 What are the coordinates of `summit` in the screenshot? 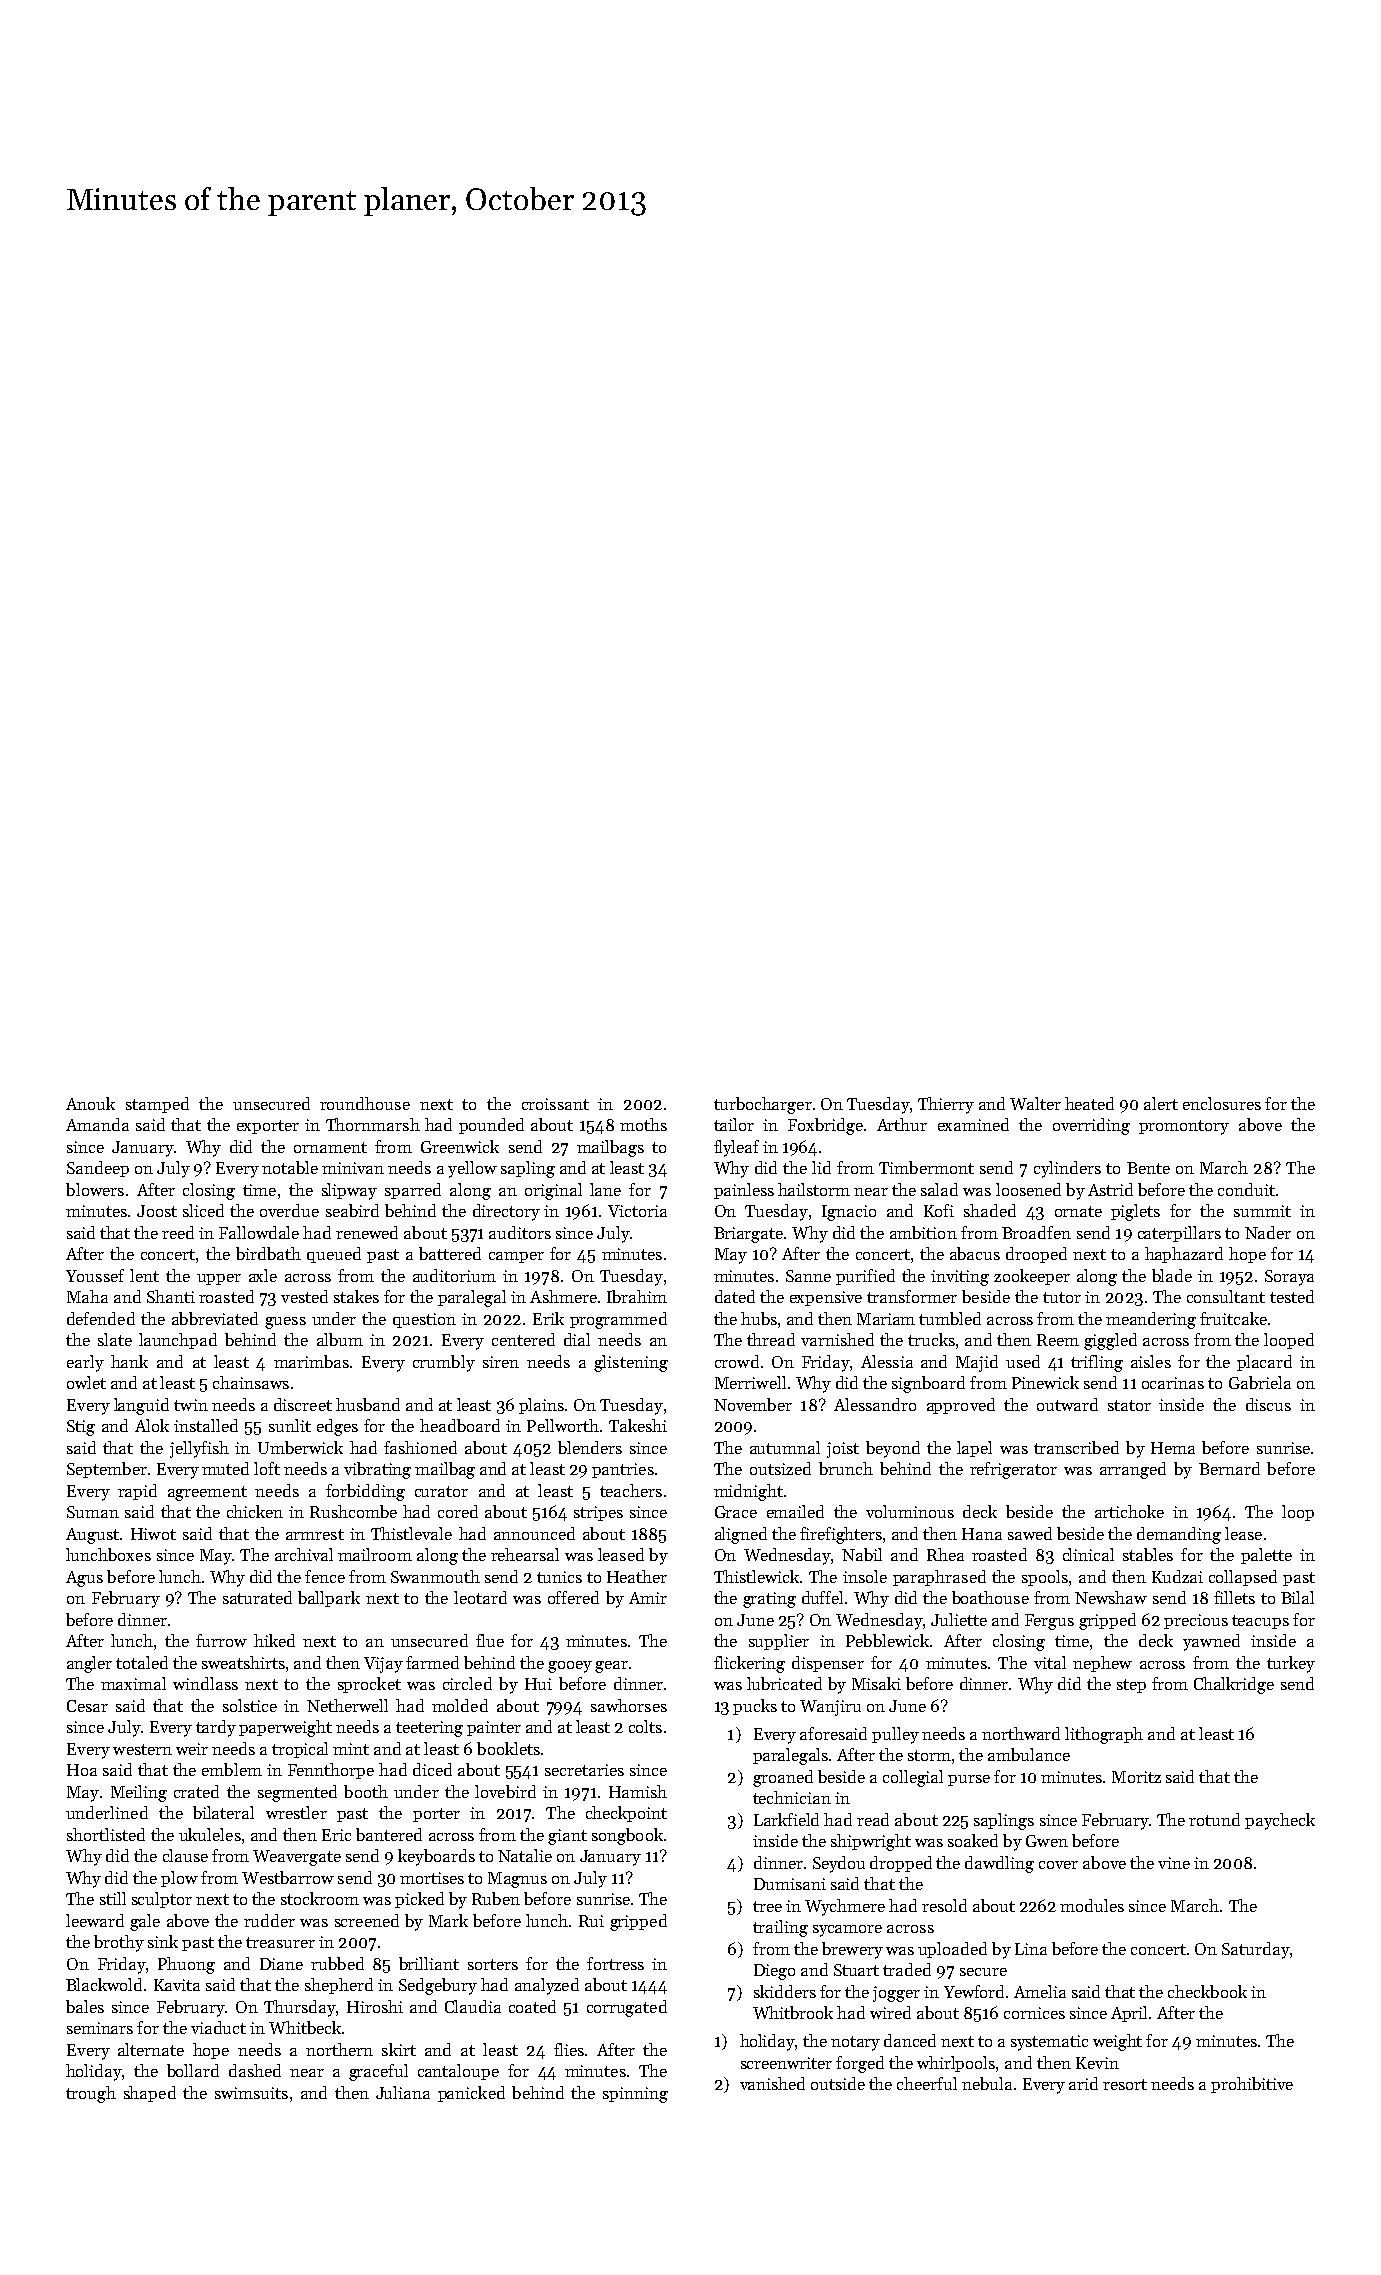 It's located at (1262, 1211).
